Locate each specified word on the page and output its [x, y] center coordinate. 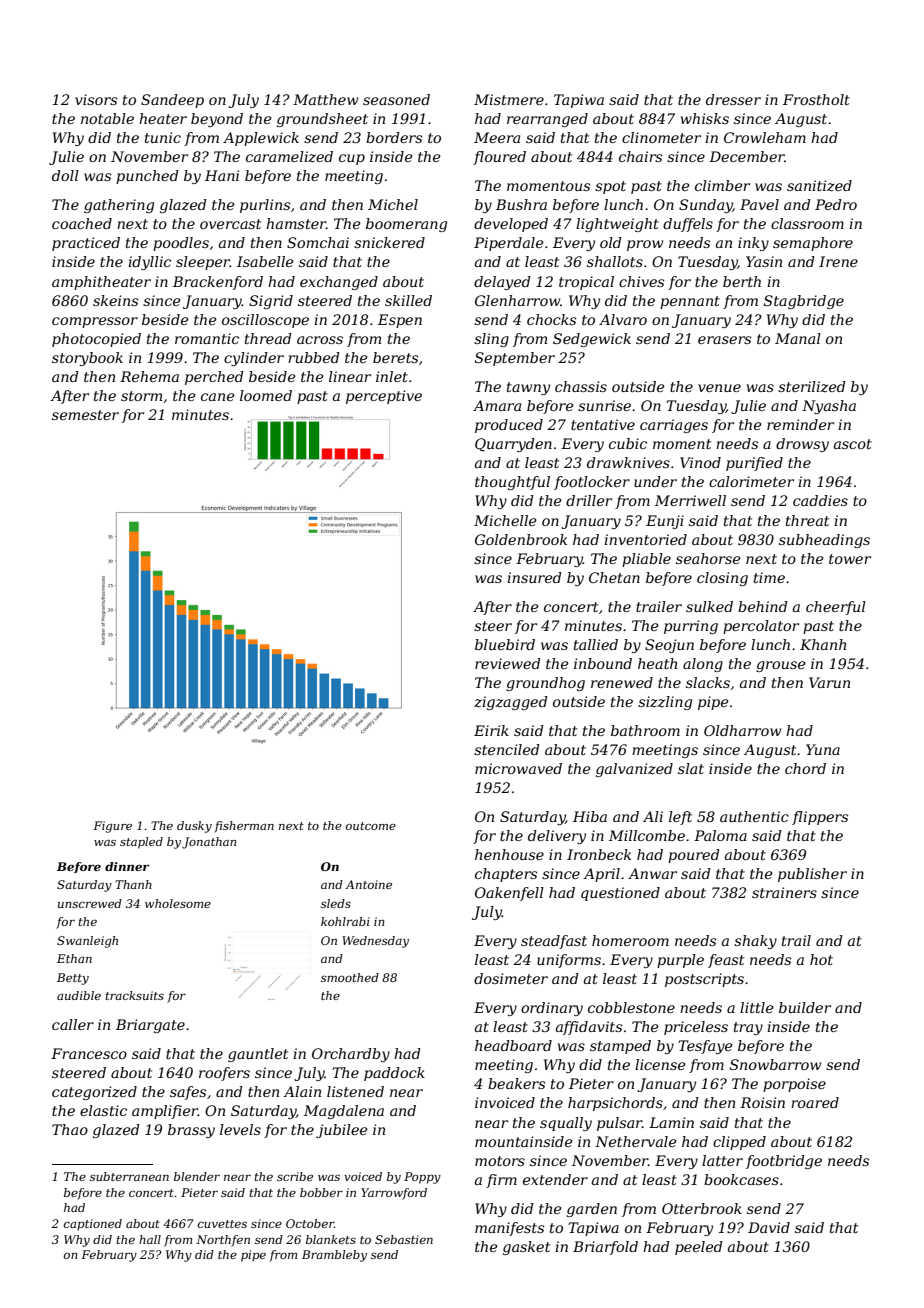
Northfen [223, 1241]
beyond [217, 120]
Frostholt [816, 99]
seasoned [396, 99]
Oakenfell [509, 894]
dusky [194, 827]
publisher [812, 875]
